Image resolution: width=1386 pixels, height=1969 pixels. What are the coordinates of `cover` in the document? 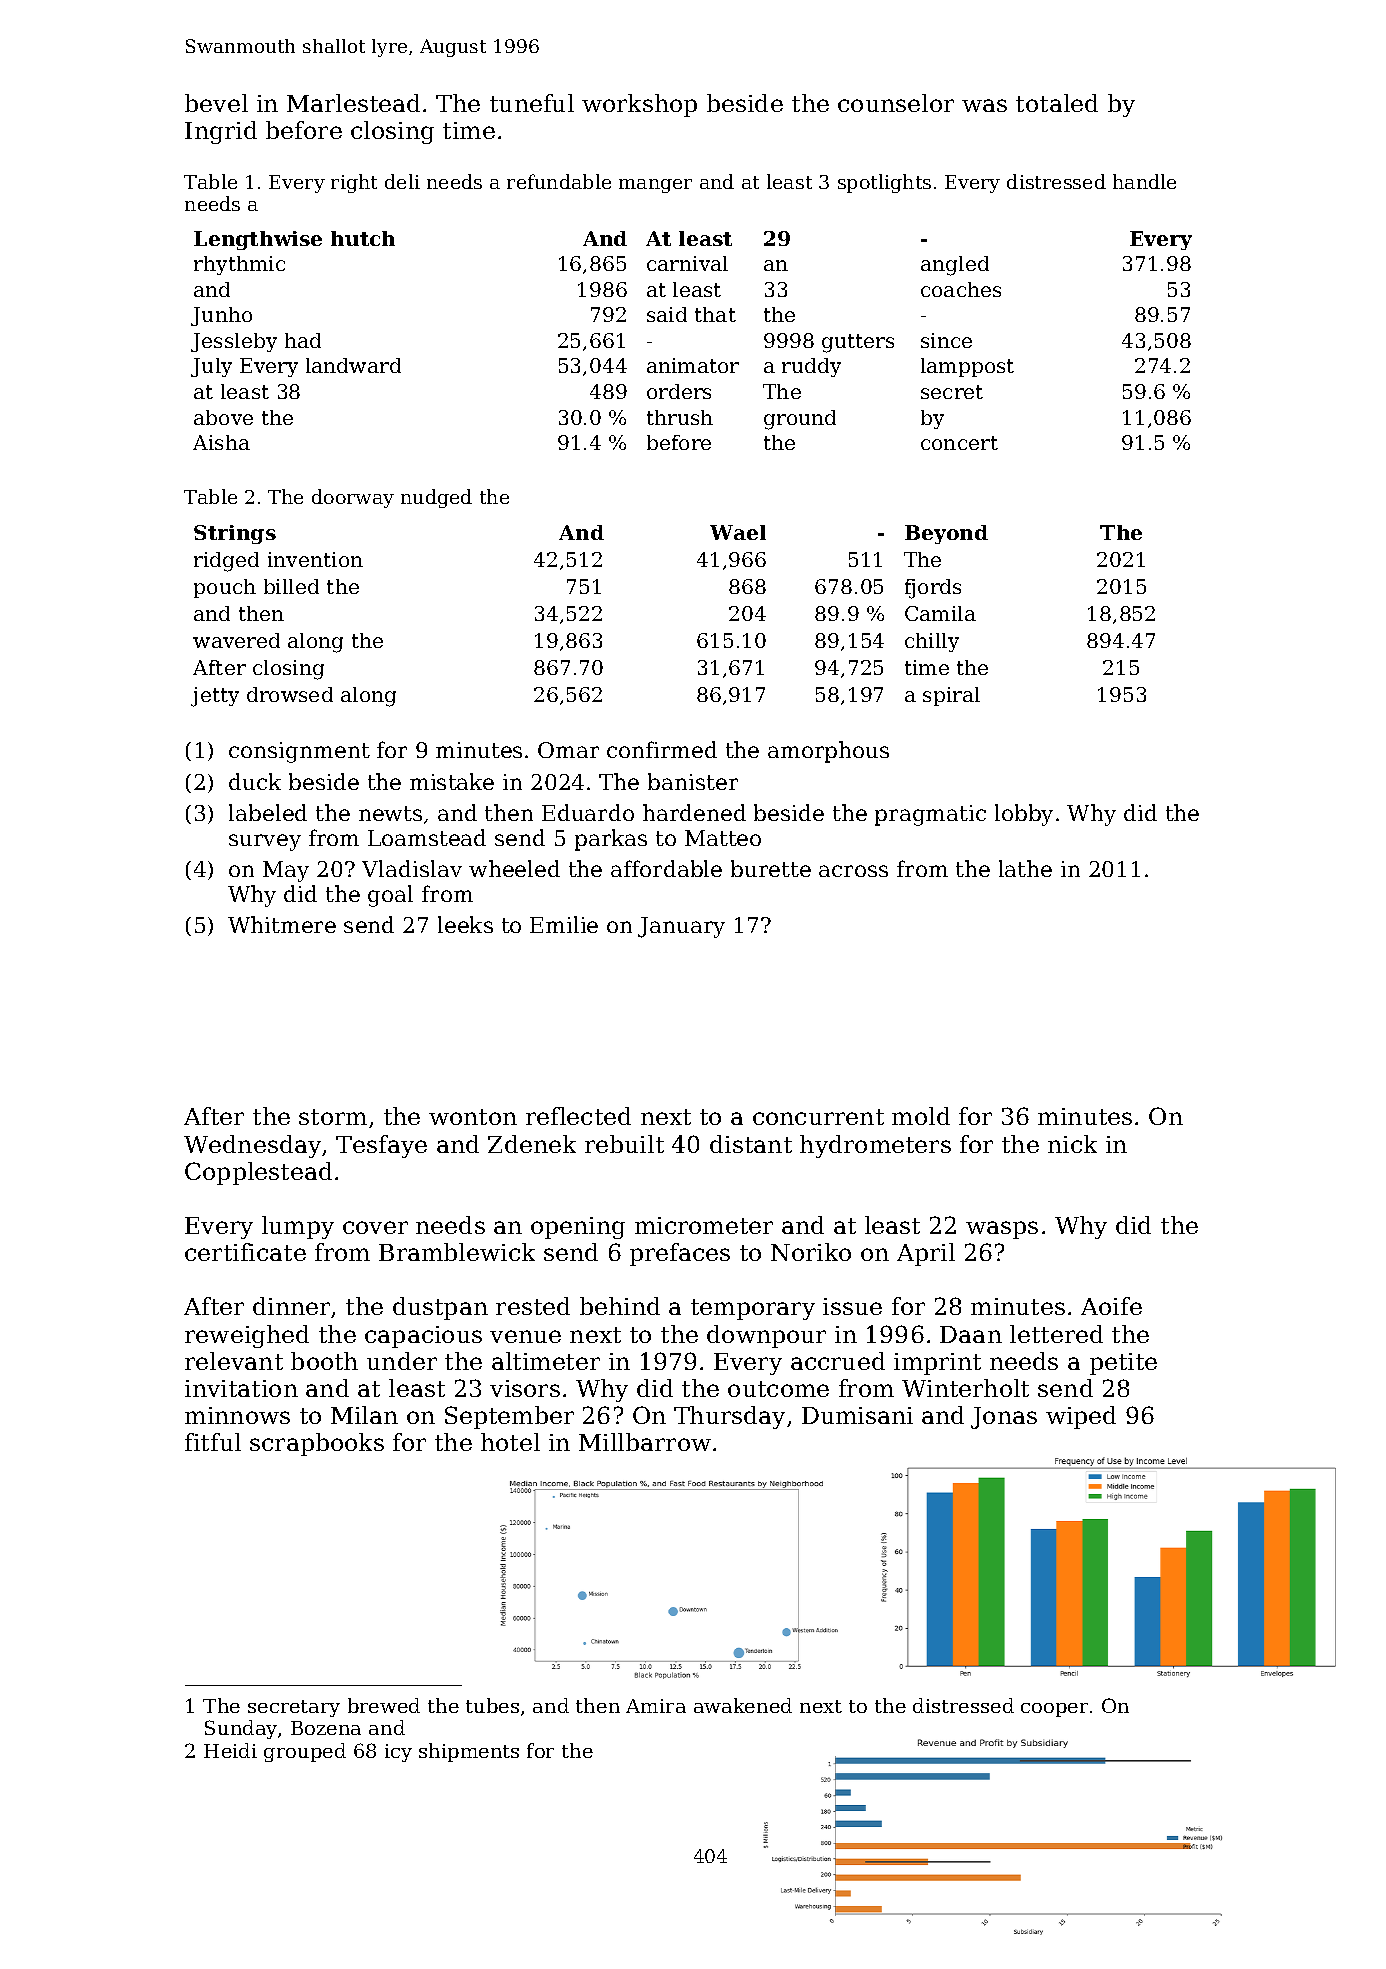 It's located at (375, 1227).
